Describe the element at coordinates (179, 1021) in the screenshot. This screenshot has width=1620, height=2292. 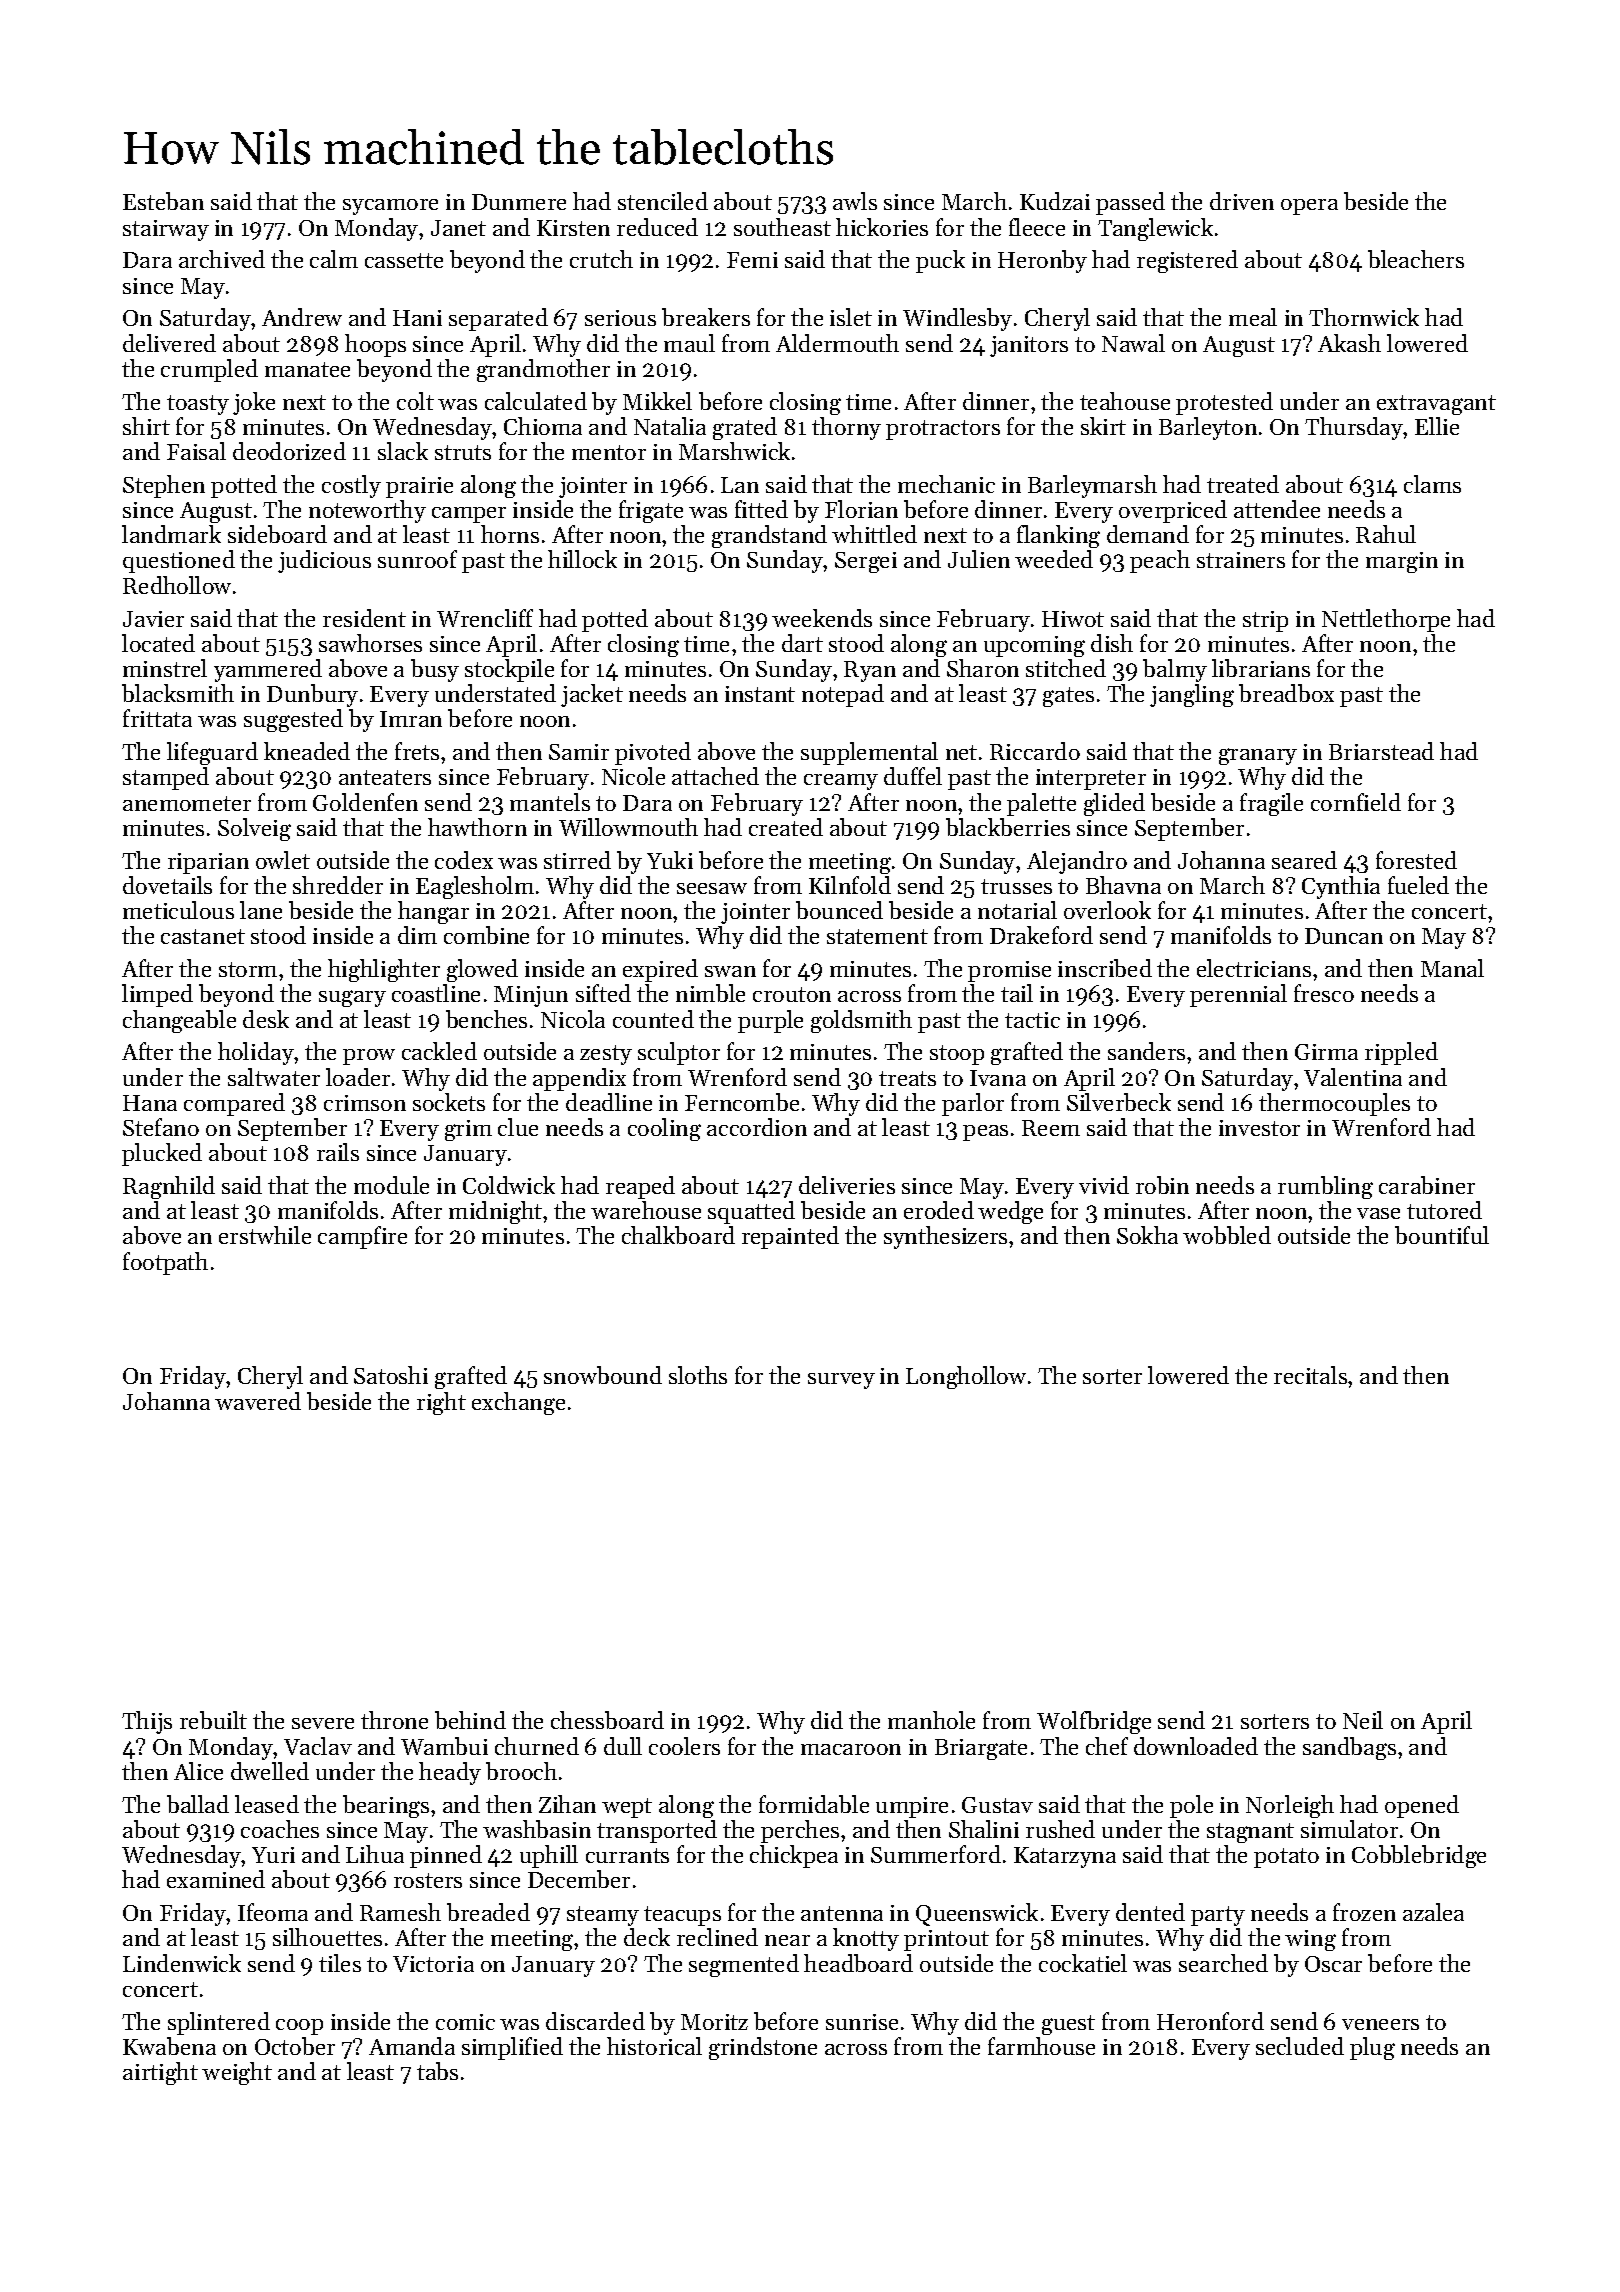
I see `changeable` at that location.
